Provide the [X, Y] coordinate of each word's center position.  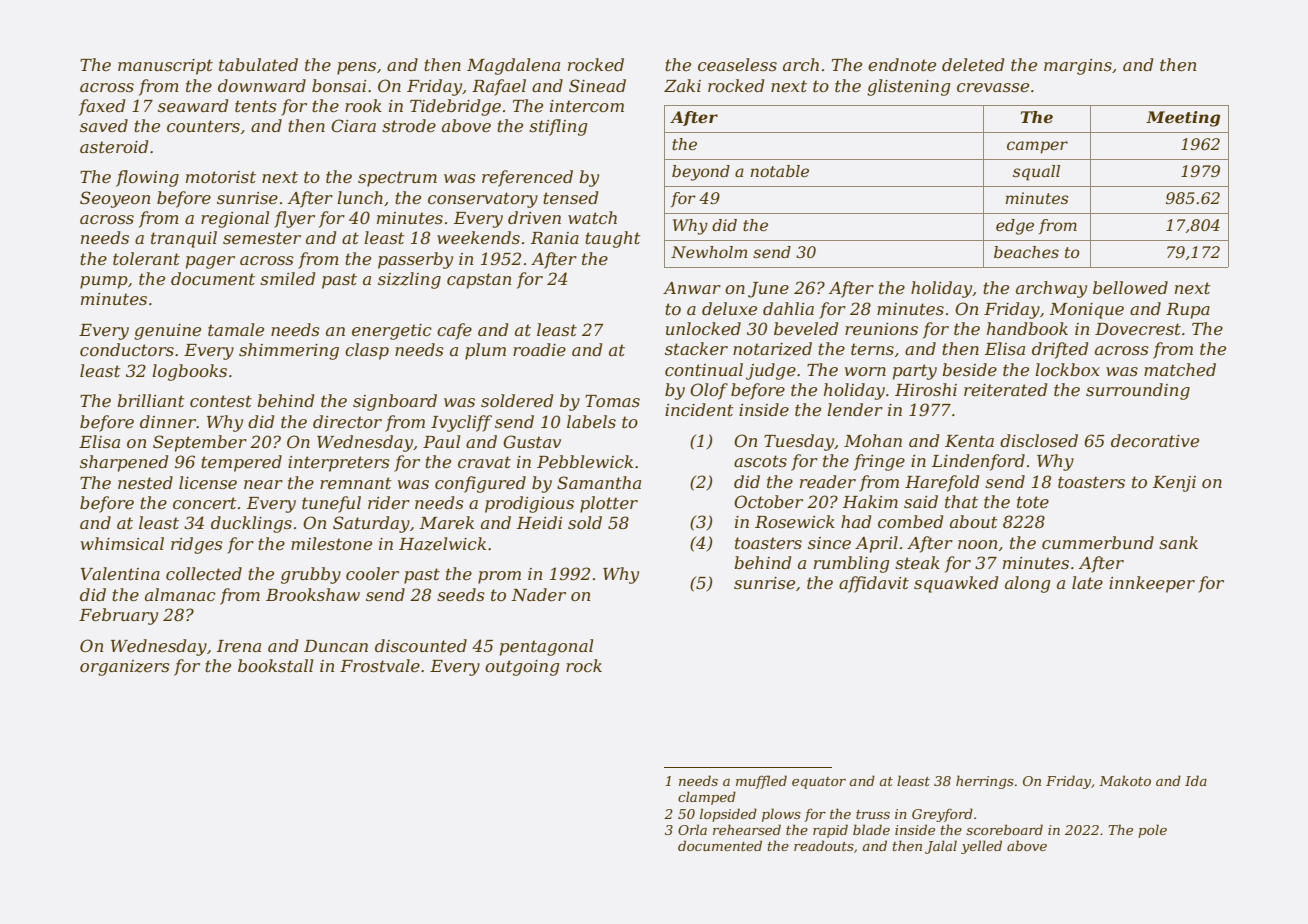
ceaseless [737, 64]
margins [1078, 67]
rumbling [851, 564]
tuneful [331, 504]
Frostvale [380, 665]
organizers [125, 668]
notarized [772, 349]
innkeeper [1152, 584]
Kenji [1174, 484]
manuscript [165, 67]
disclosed [1039, 440]
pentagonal [546, 647]
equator [819, 783]
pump [104, 282]
